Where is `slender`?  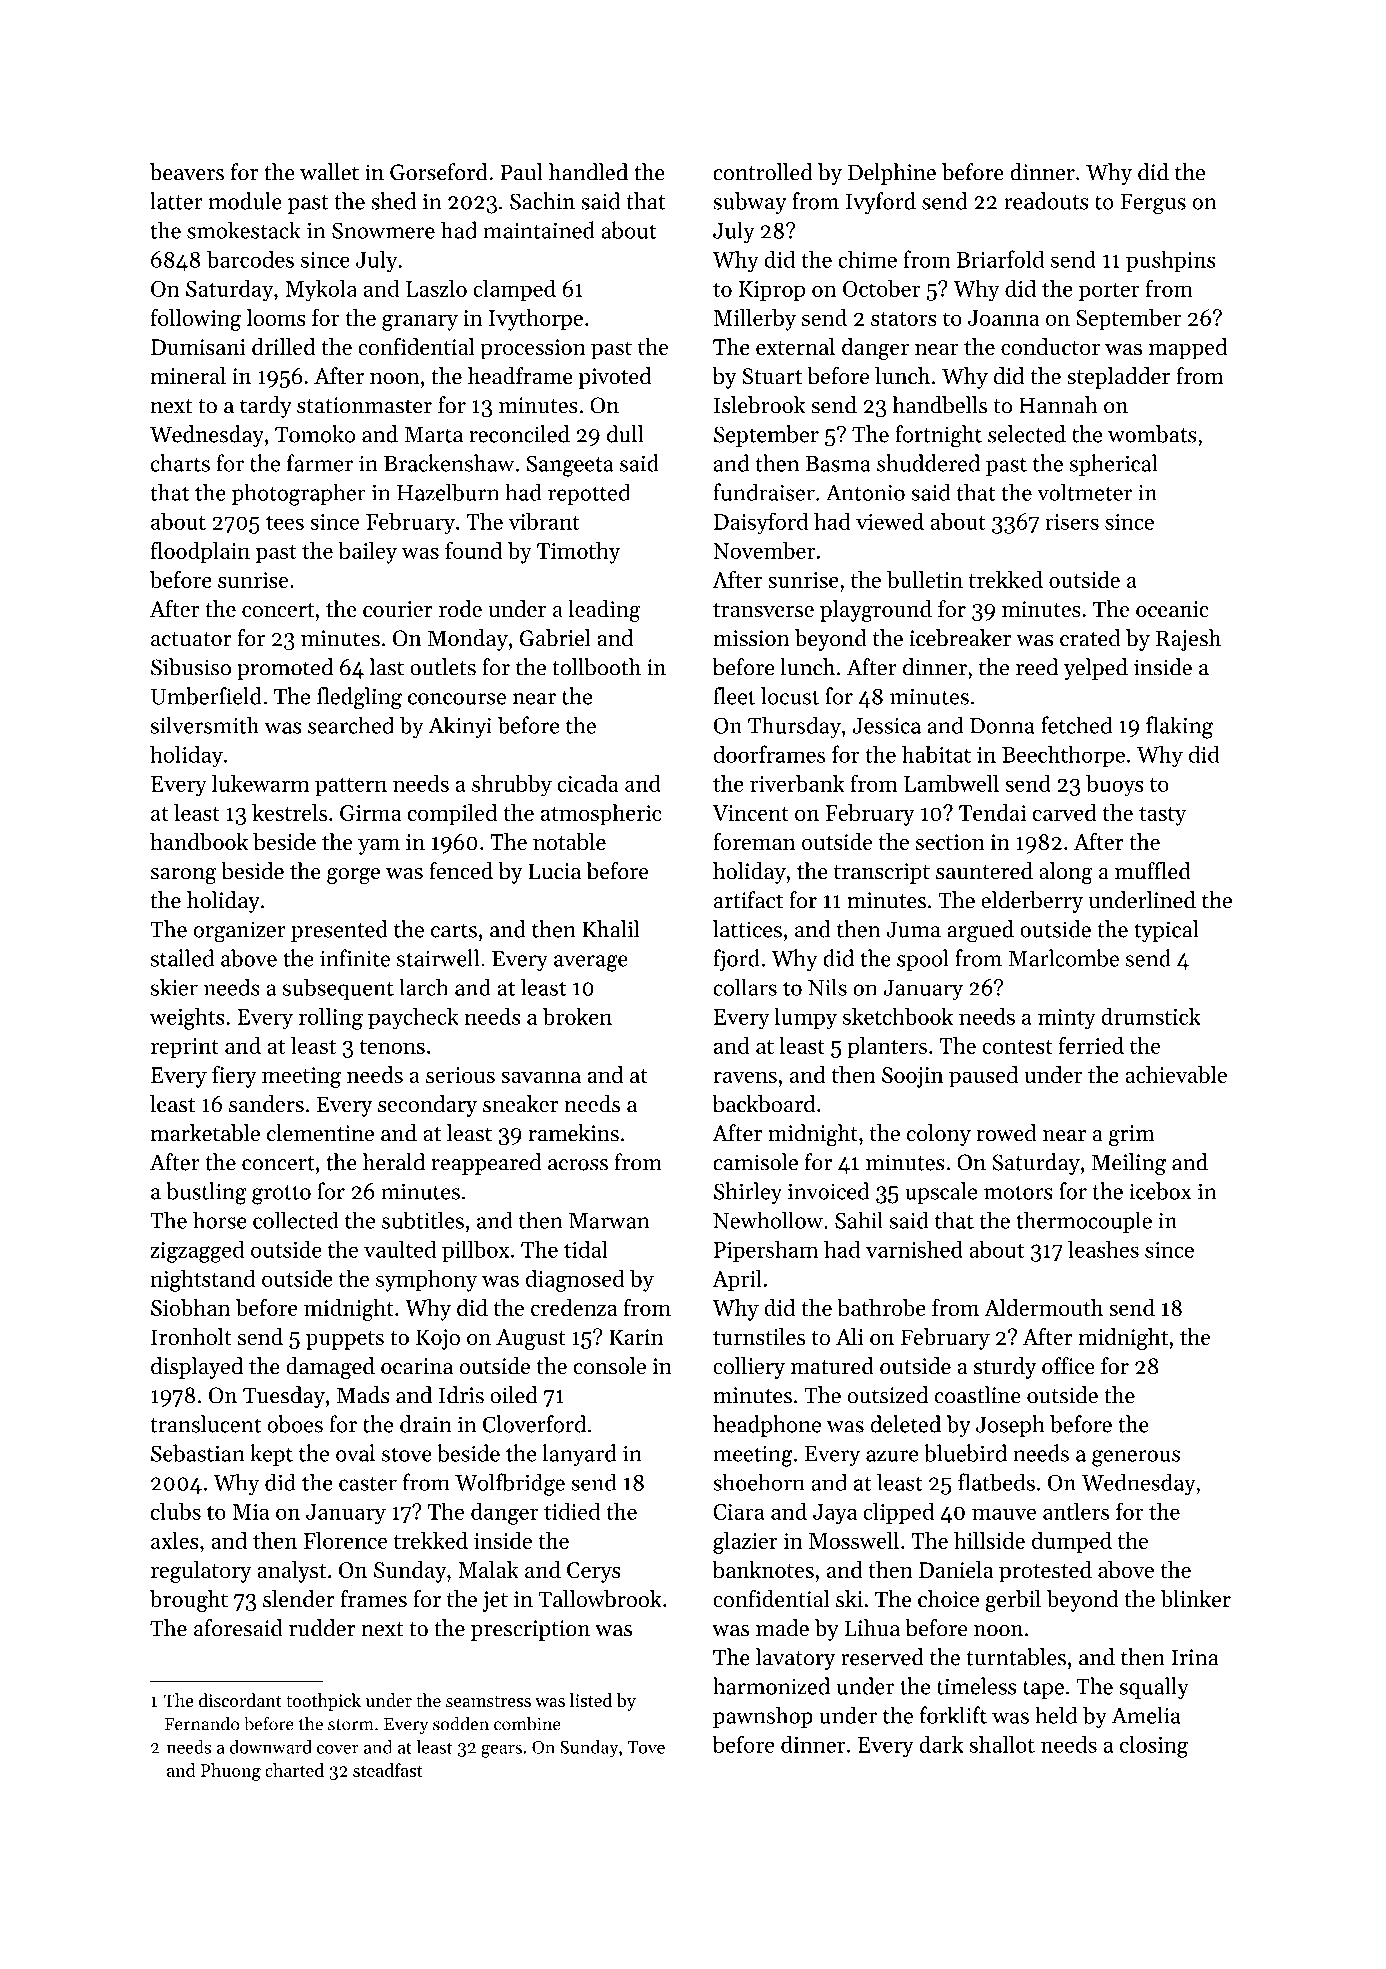
slender is located at coordinates (299, 1599).
